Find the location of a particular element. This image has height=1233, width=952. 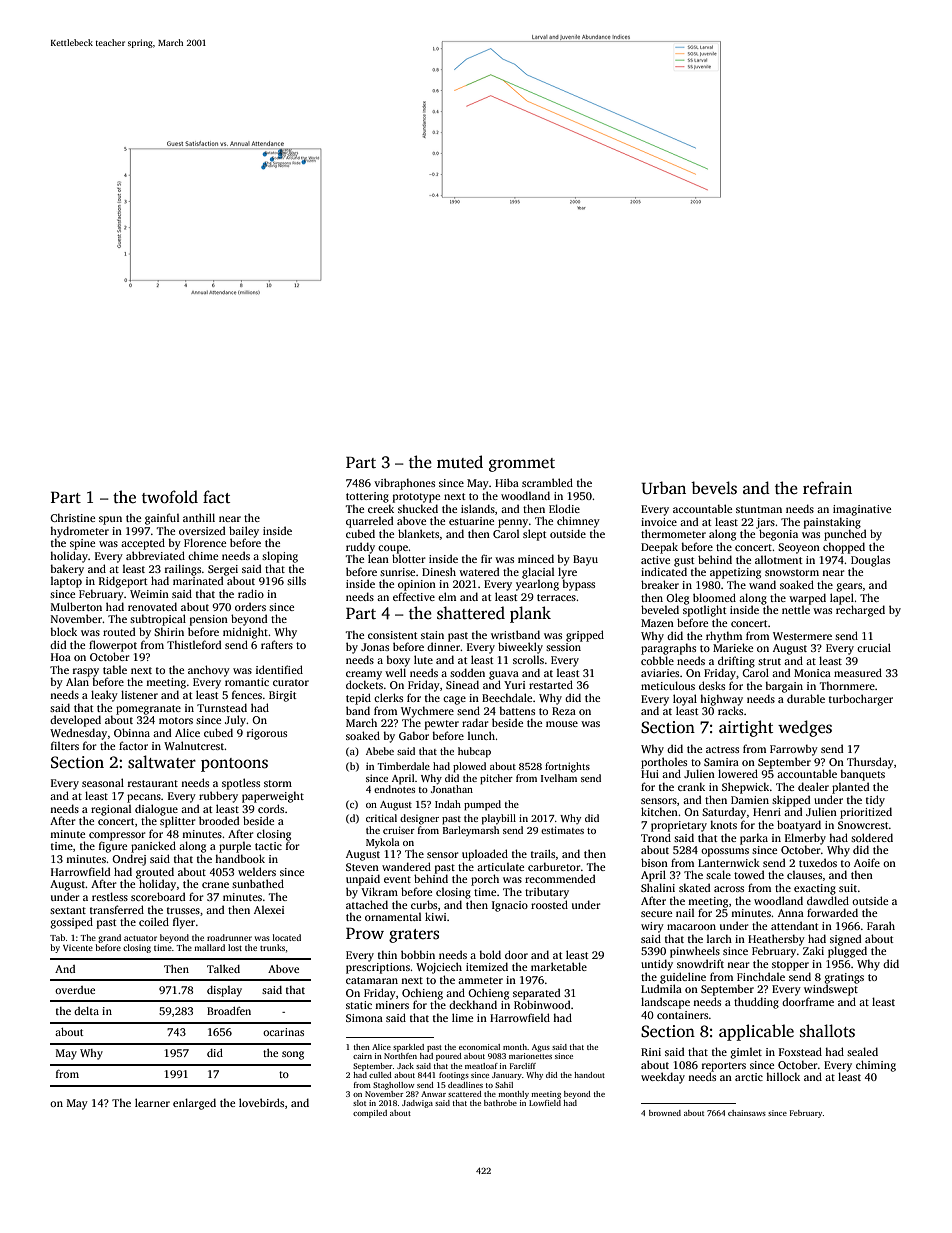

refrain is located at coordinates (827, 487).
